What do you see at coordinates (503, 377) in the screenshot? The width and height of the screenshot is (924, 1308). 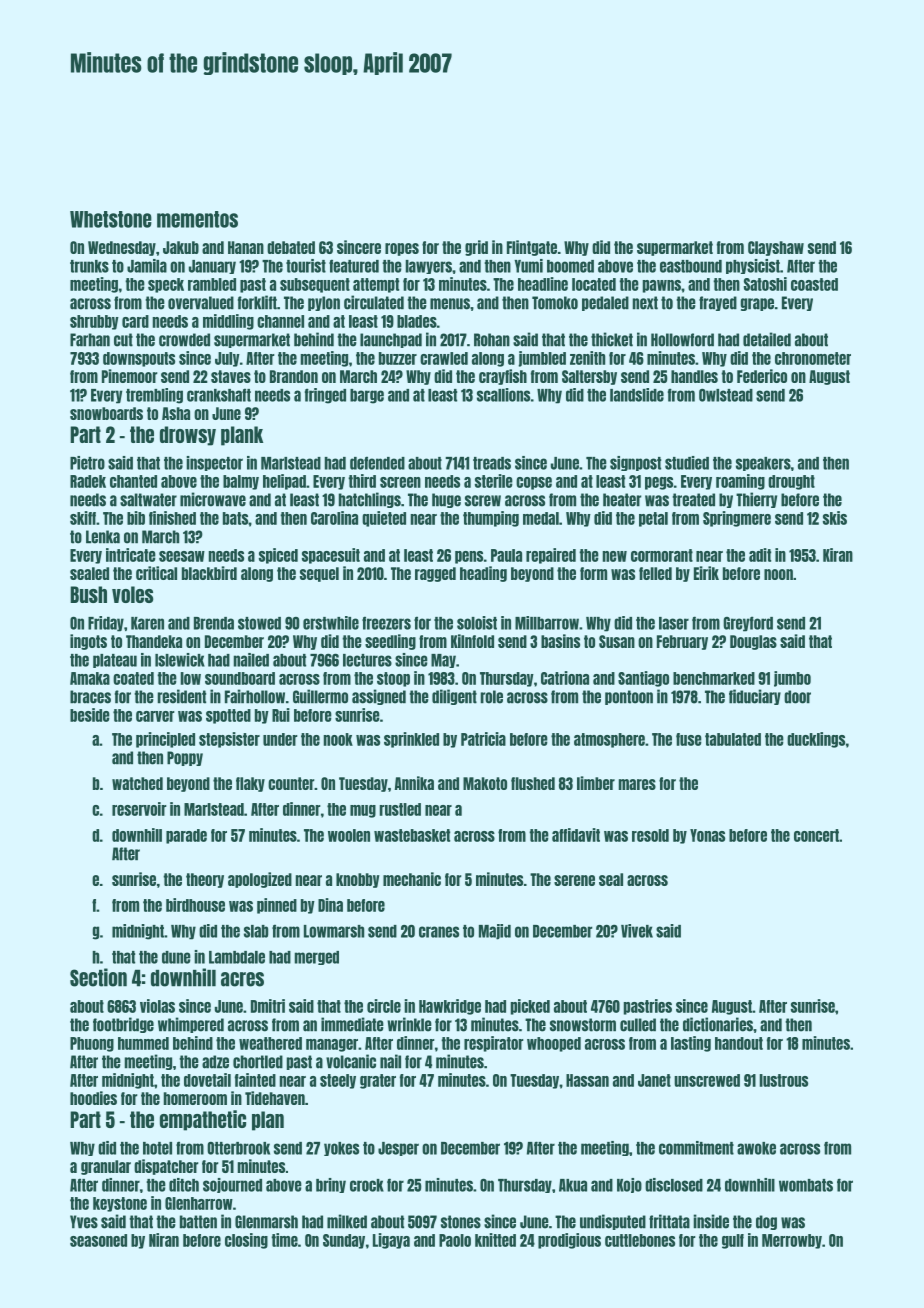 I see `crayfish` at bounding box center [503, 377].
